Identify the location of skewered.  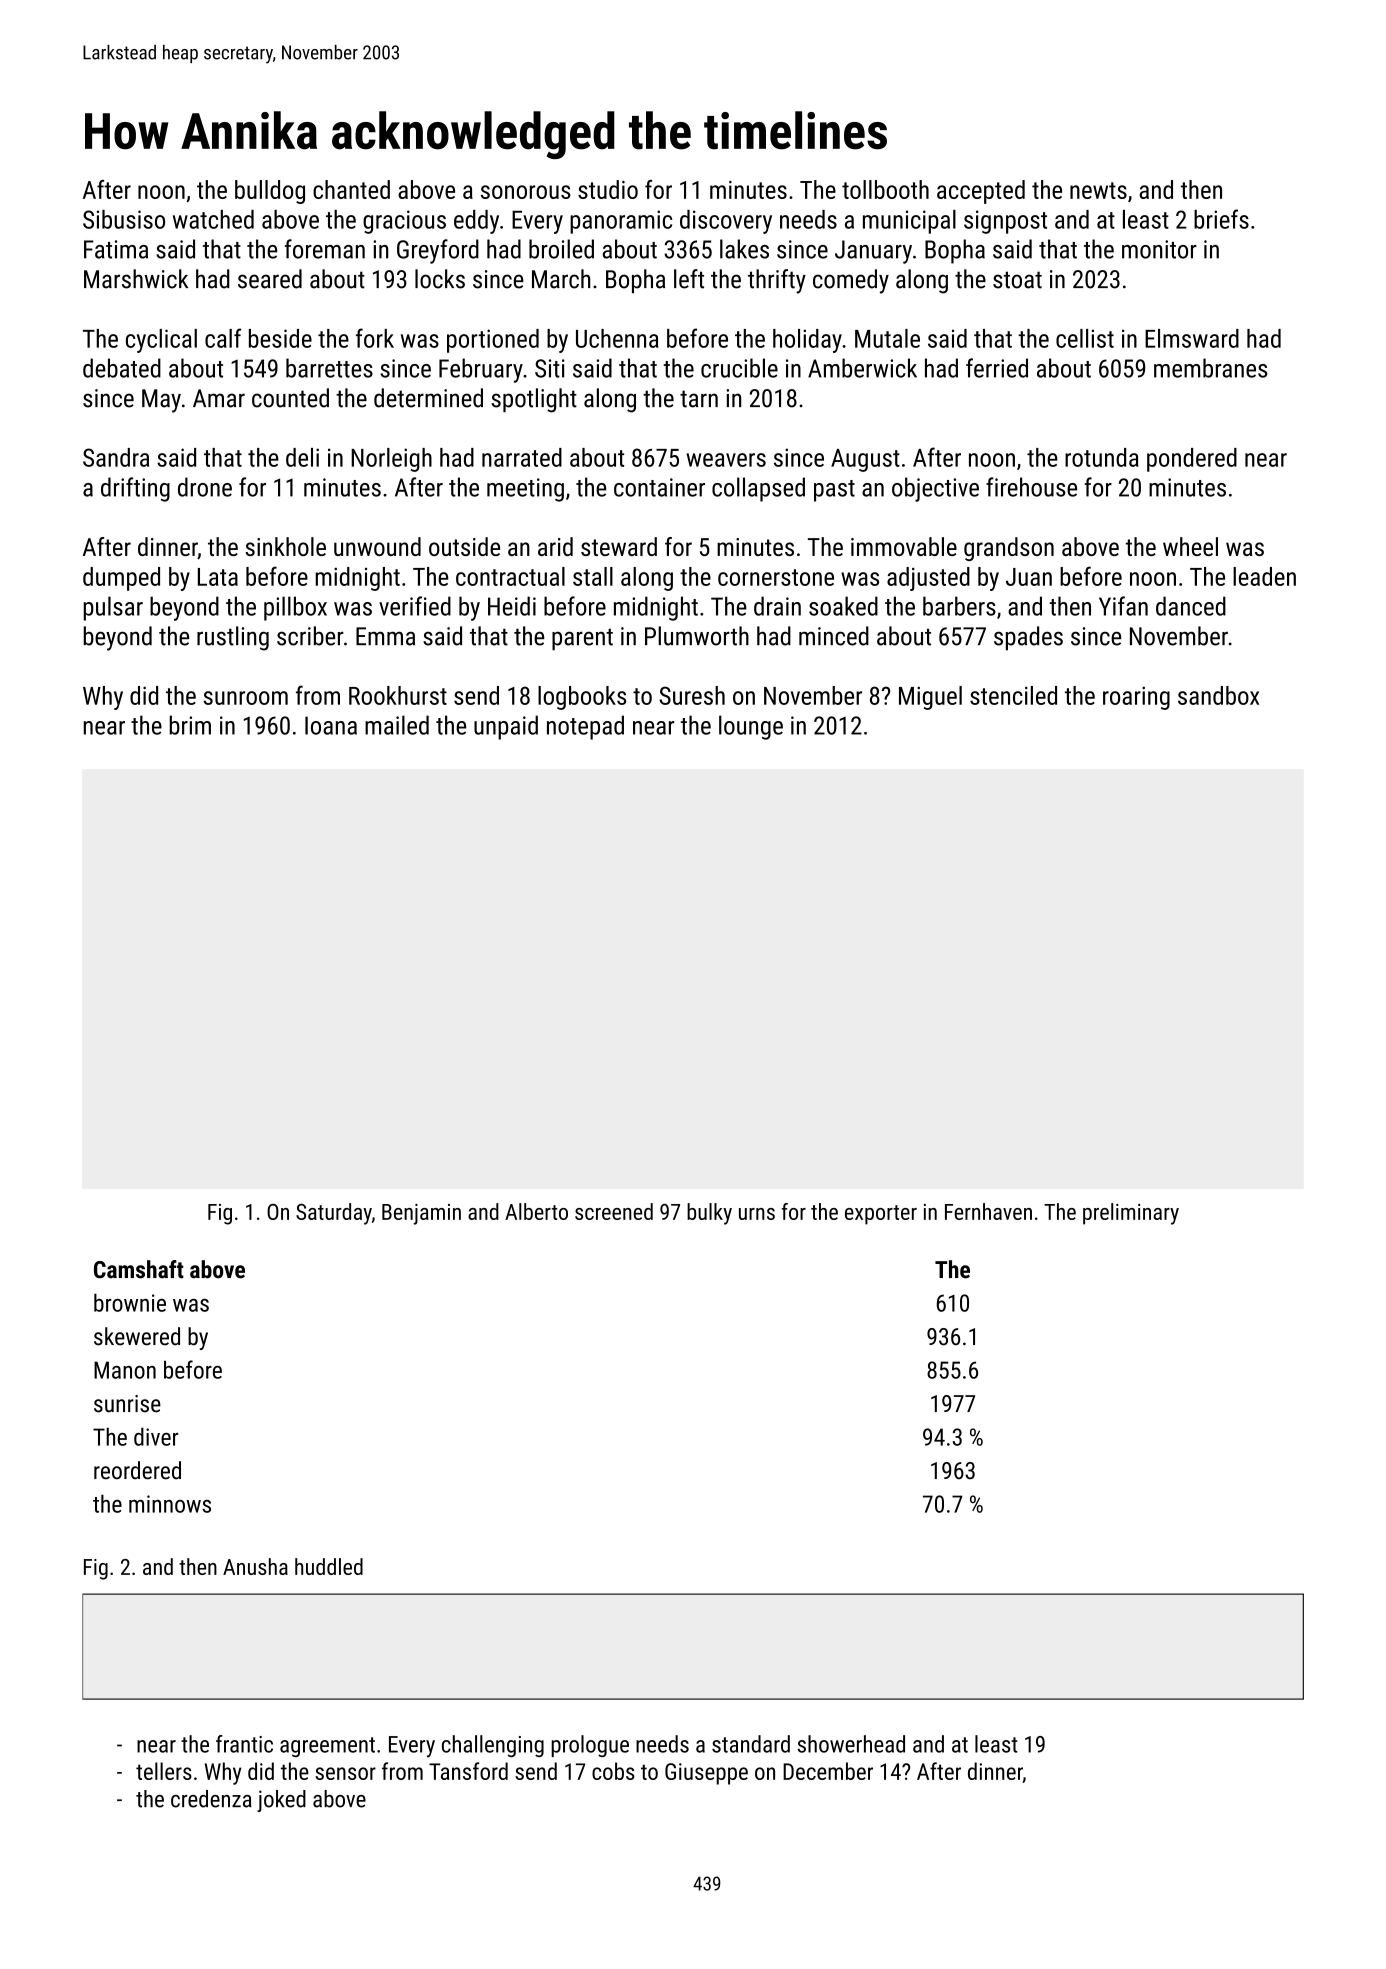
(137, 1336).
